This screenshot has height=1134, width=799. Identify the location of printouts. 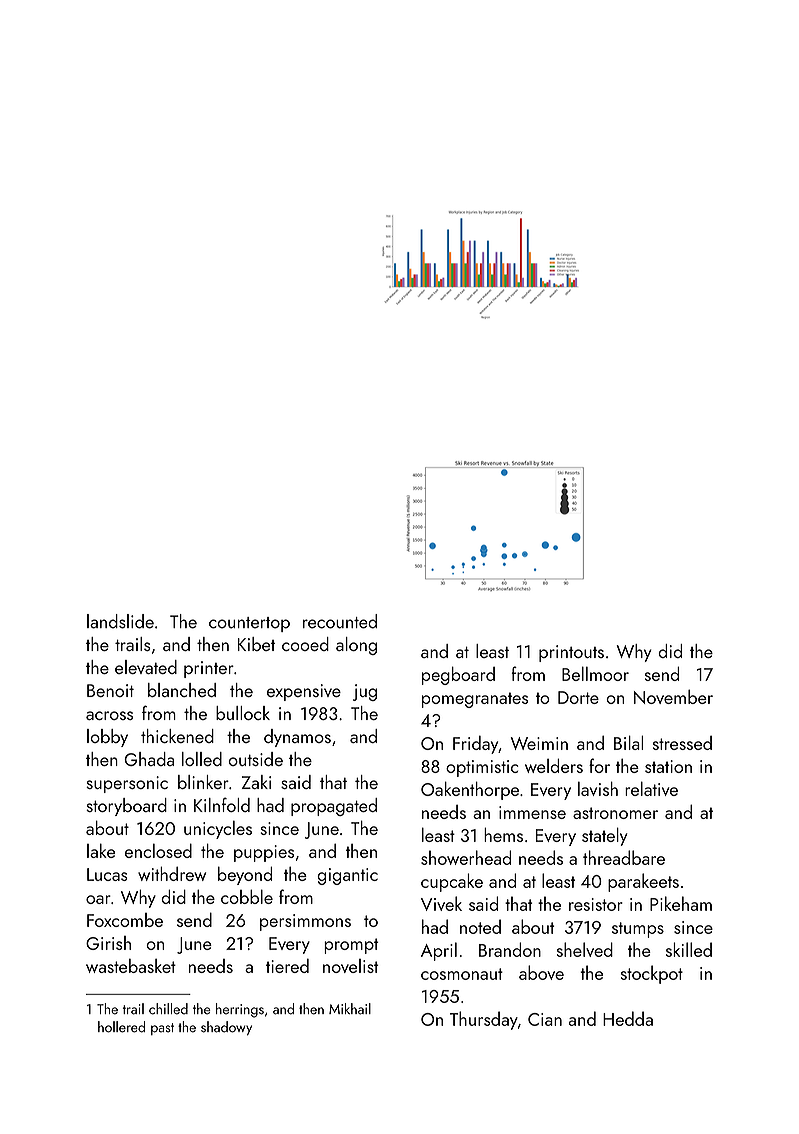
(571, 653).
